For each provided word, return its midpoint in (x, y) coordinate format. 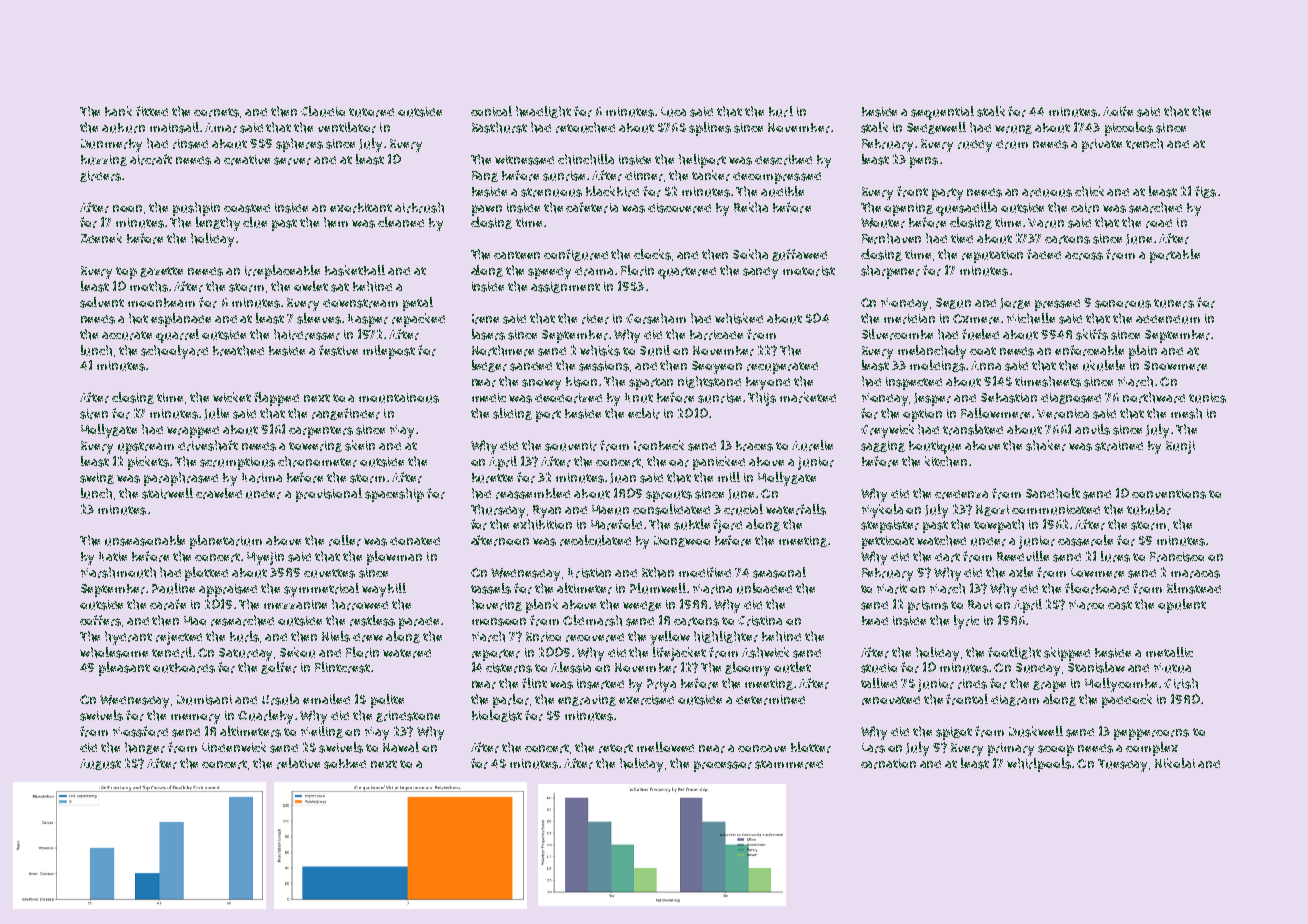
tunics (1207, 398)
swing (97, 478)
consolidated (671, 509)
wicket (232, 397)
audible (782, 191)
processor (723, 766)
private (1102, 145)
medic (489, 397)
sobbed (345, 764)
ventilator (347, 127)
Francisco (1177, 557)
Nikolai (1175, 763)
